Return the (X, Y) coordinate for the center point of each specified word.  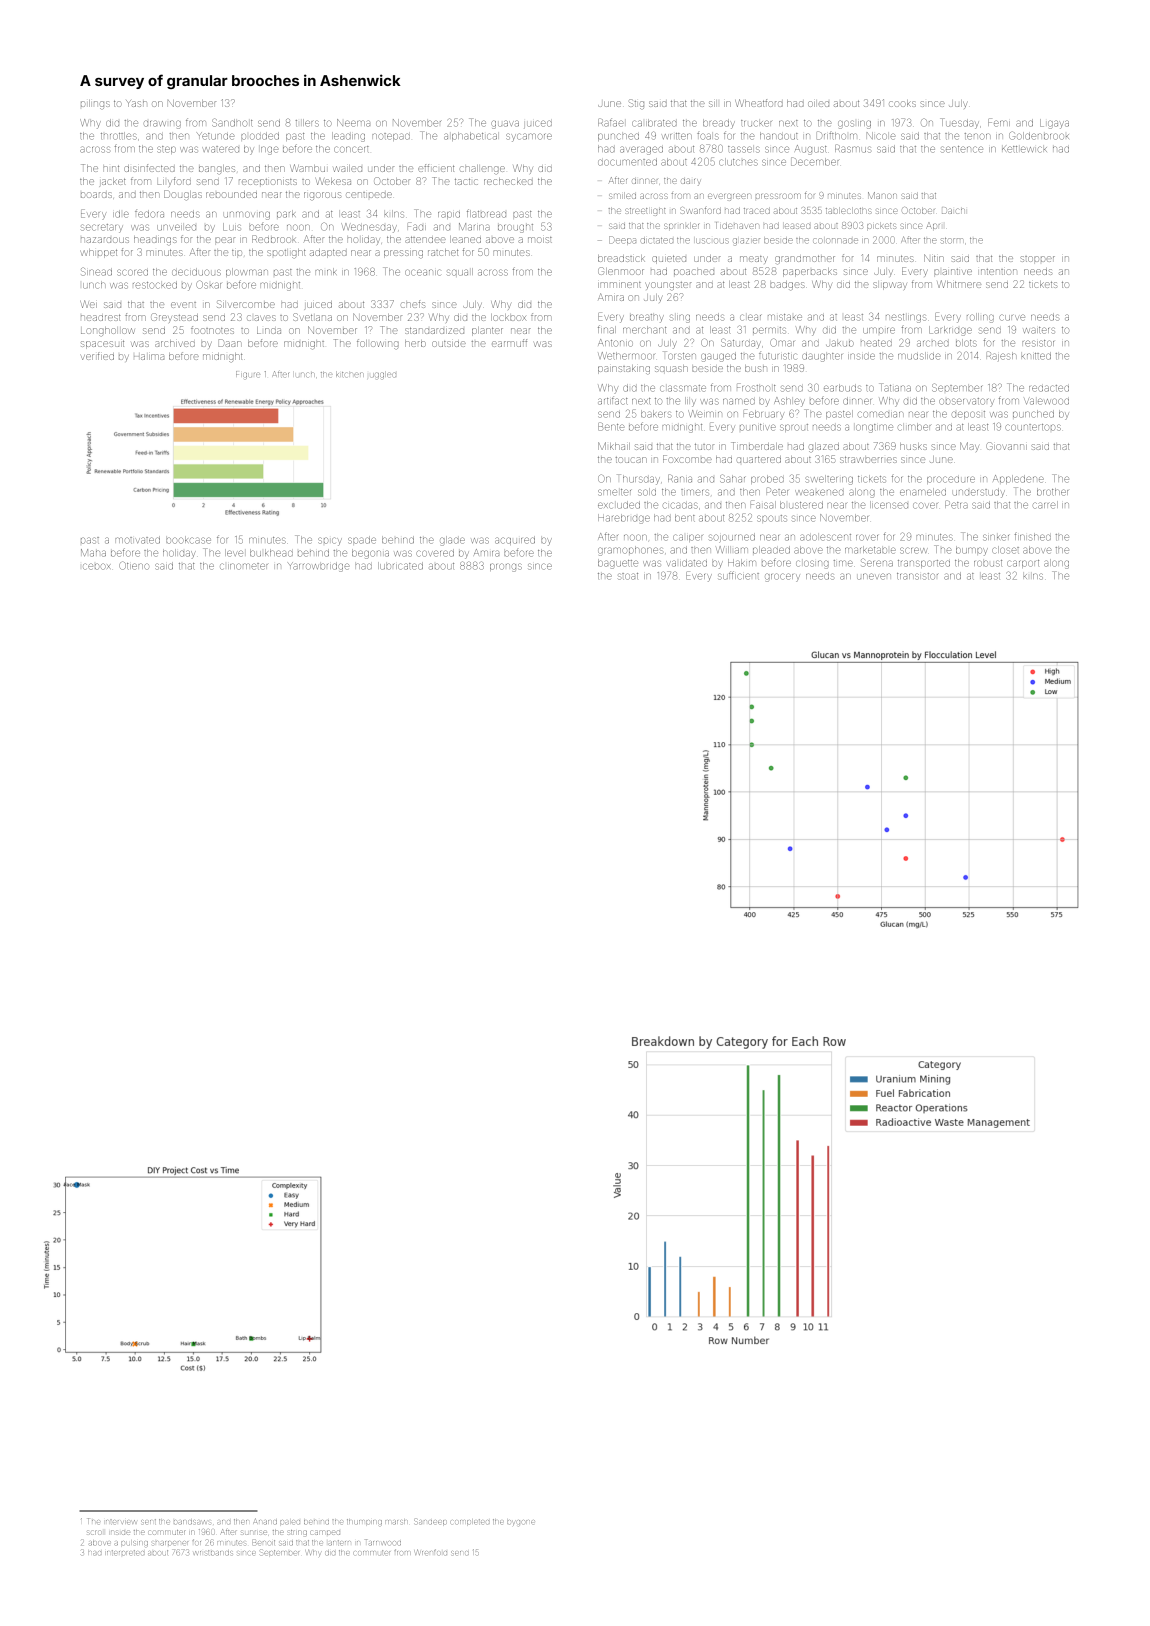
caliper (688, 538)
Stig (636, 104)
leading (348, 137)
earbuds (842, 388)
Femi (999, 123)
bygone (521, 1522)
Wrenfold (431, 1552)
